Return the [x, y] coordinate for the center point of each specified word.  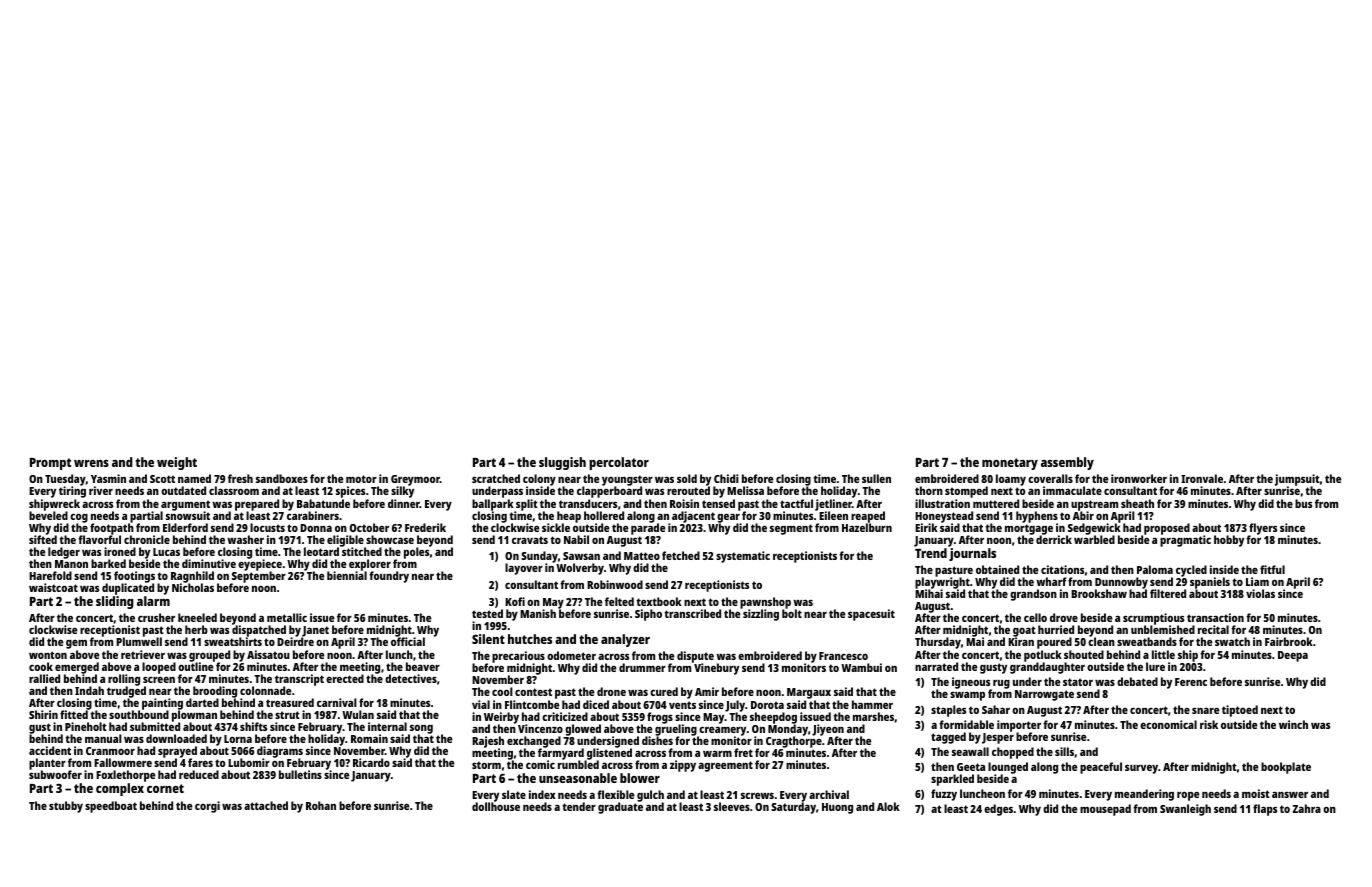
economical [1168, 724]
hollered [604, 515]
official [408, 642]
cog [79, 518]
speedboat [111, 807]
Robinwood [615, 584]
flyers [1263, 529]
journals [972, 554]
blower [640, 778]
